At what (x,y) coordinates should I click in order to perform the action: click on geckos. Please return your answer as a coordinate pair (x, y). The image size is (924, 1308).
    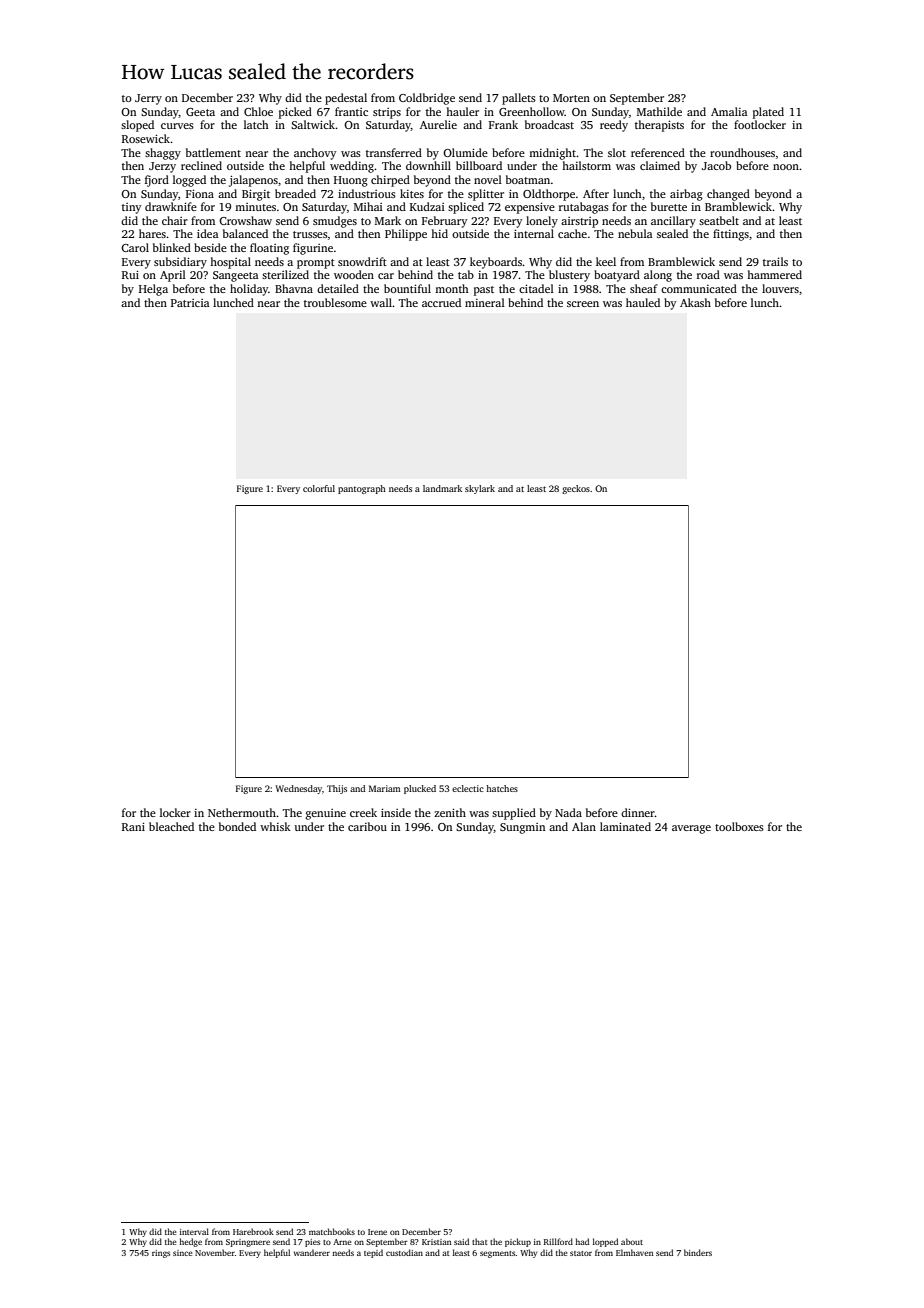
    Looking at the image, I should click on (576, 489).
